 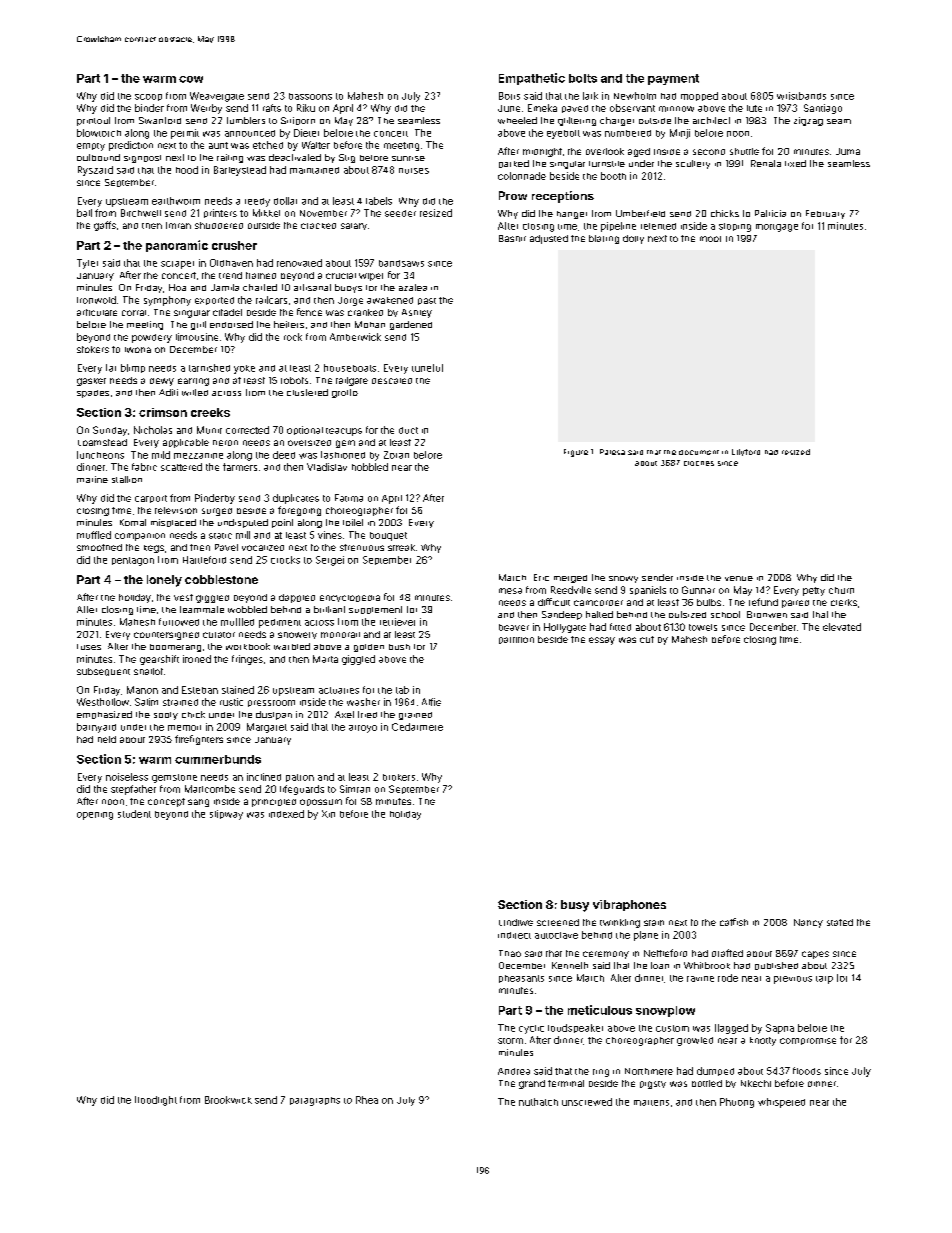 What do you see at coordinates (541, 577) in the image?
I see `Eric` at bounding box center [541, 577].
